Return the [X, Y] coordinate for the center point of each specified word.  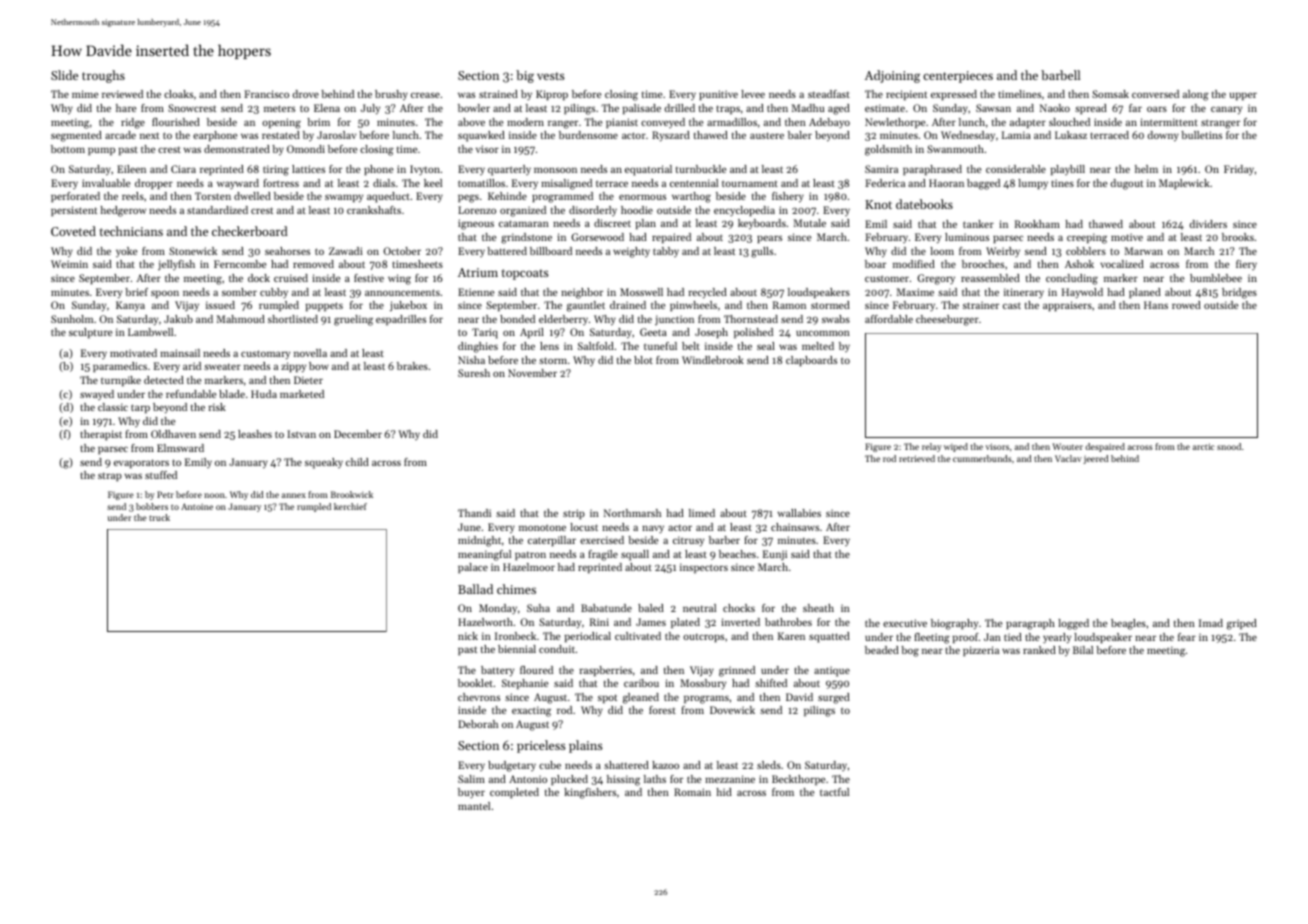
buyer [471, 793]
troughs [103, 76]
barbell [1060, 75]
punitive [718, 95]
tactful [834, 792]
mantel [474, 806]
